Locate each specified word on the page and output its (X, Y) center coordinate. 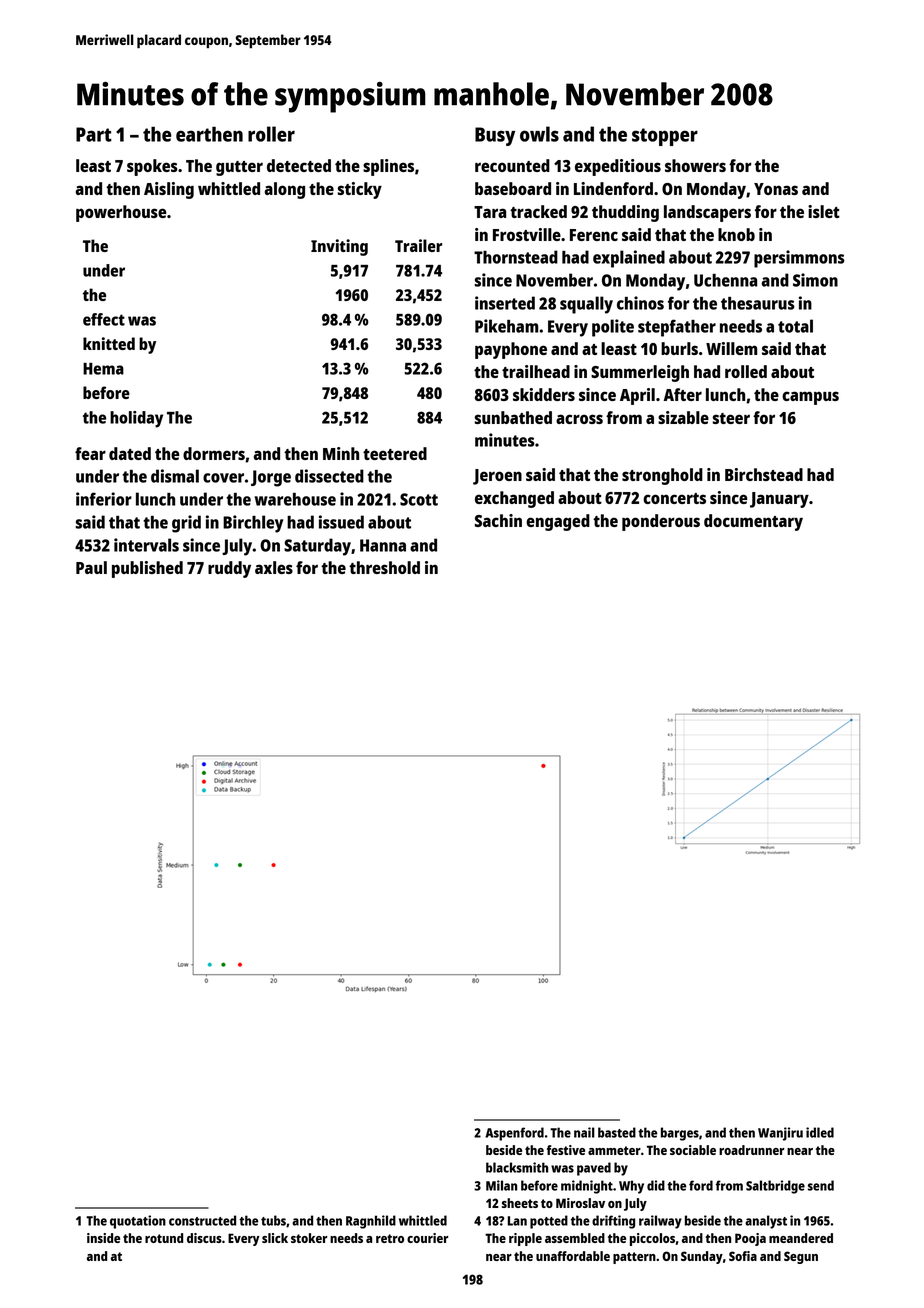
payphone (511, 350)
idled (820, 1132)
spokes (152, 167)
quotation (138, 1222)
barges (680, 1134)
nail (584, 1132)
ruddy (229, 569)
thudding (625, 213)
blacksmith (517, 1167)
